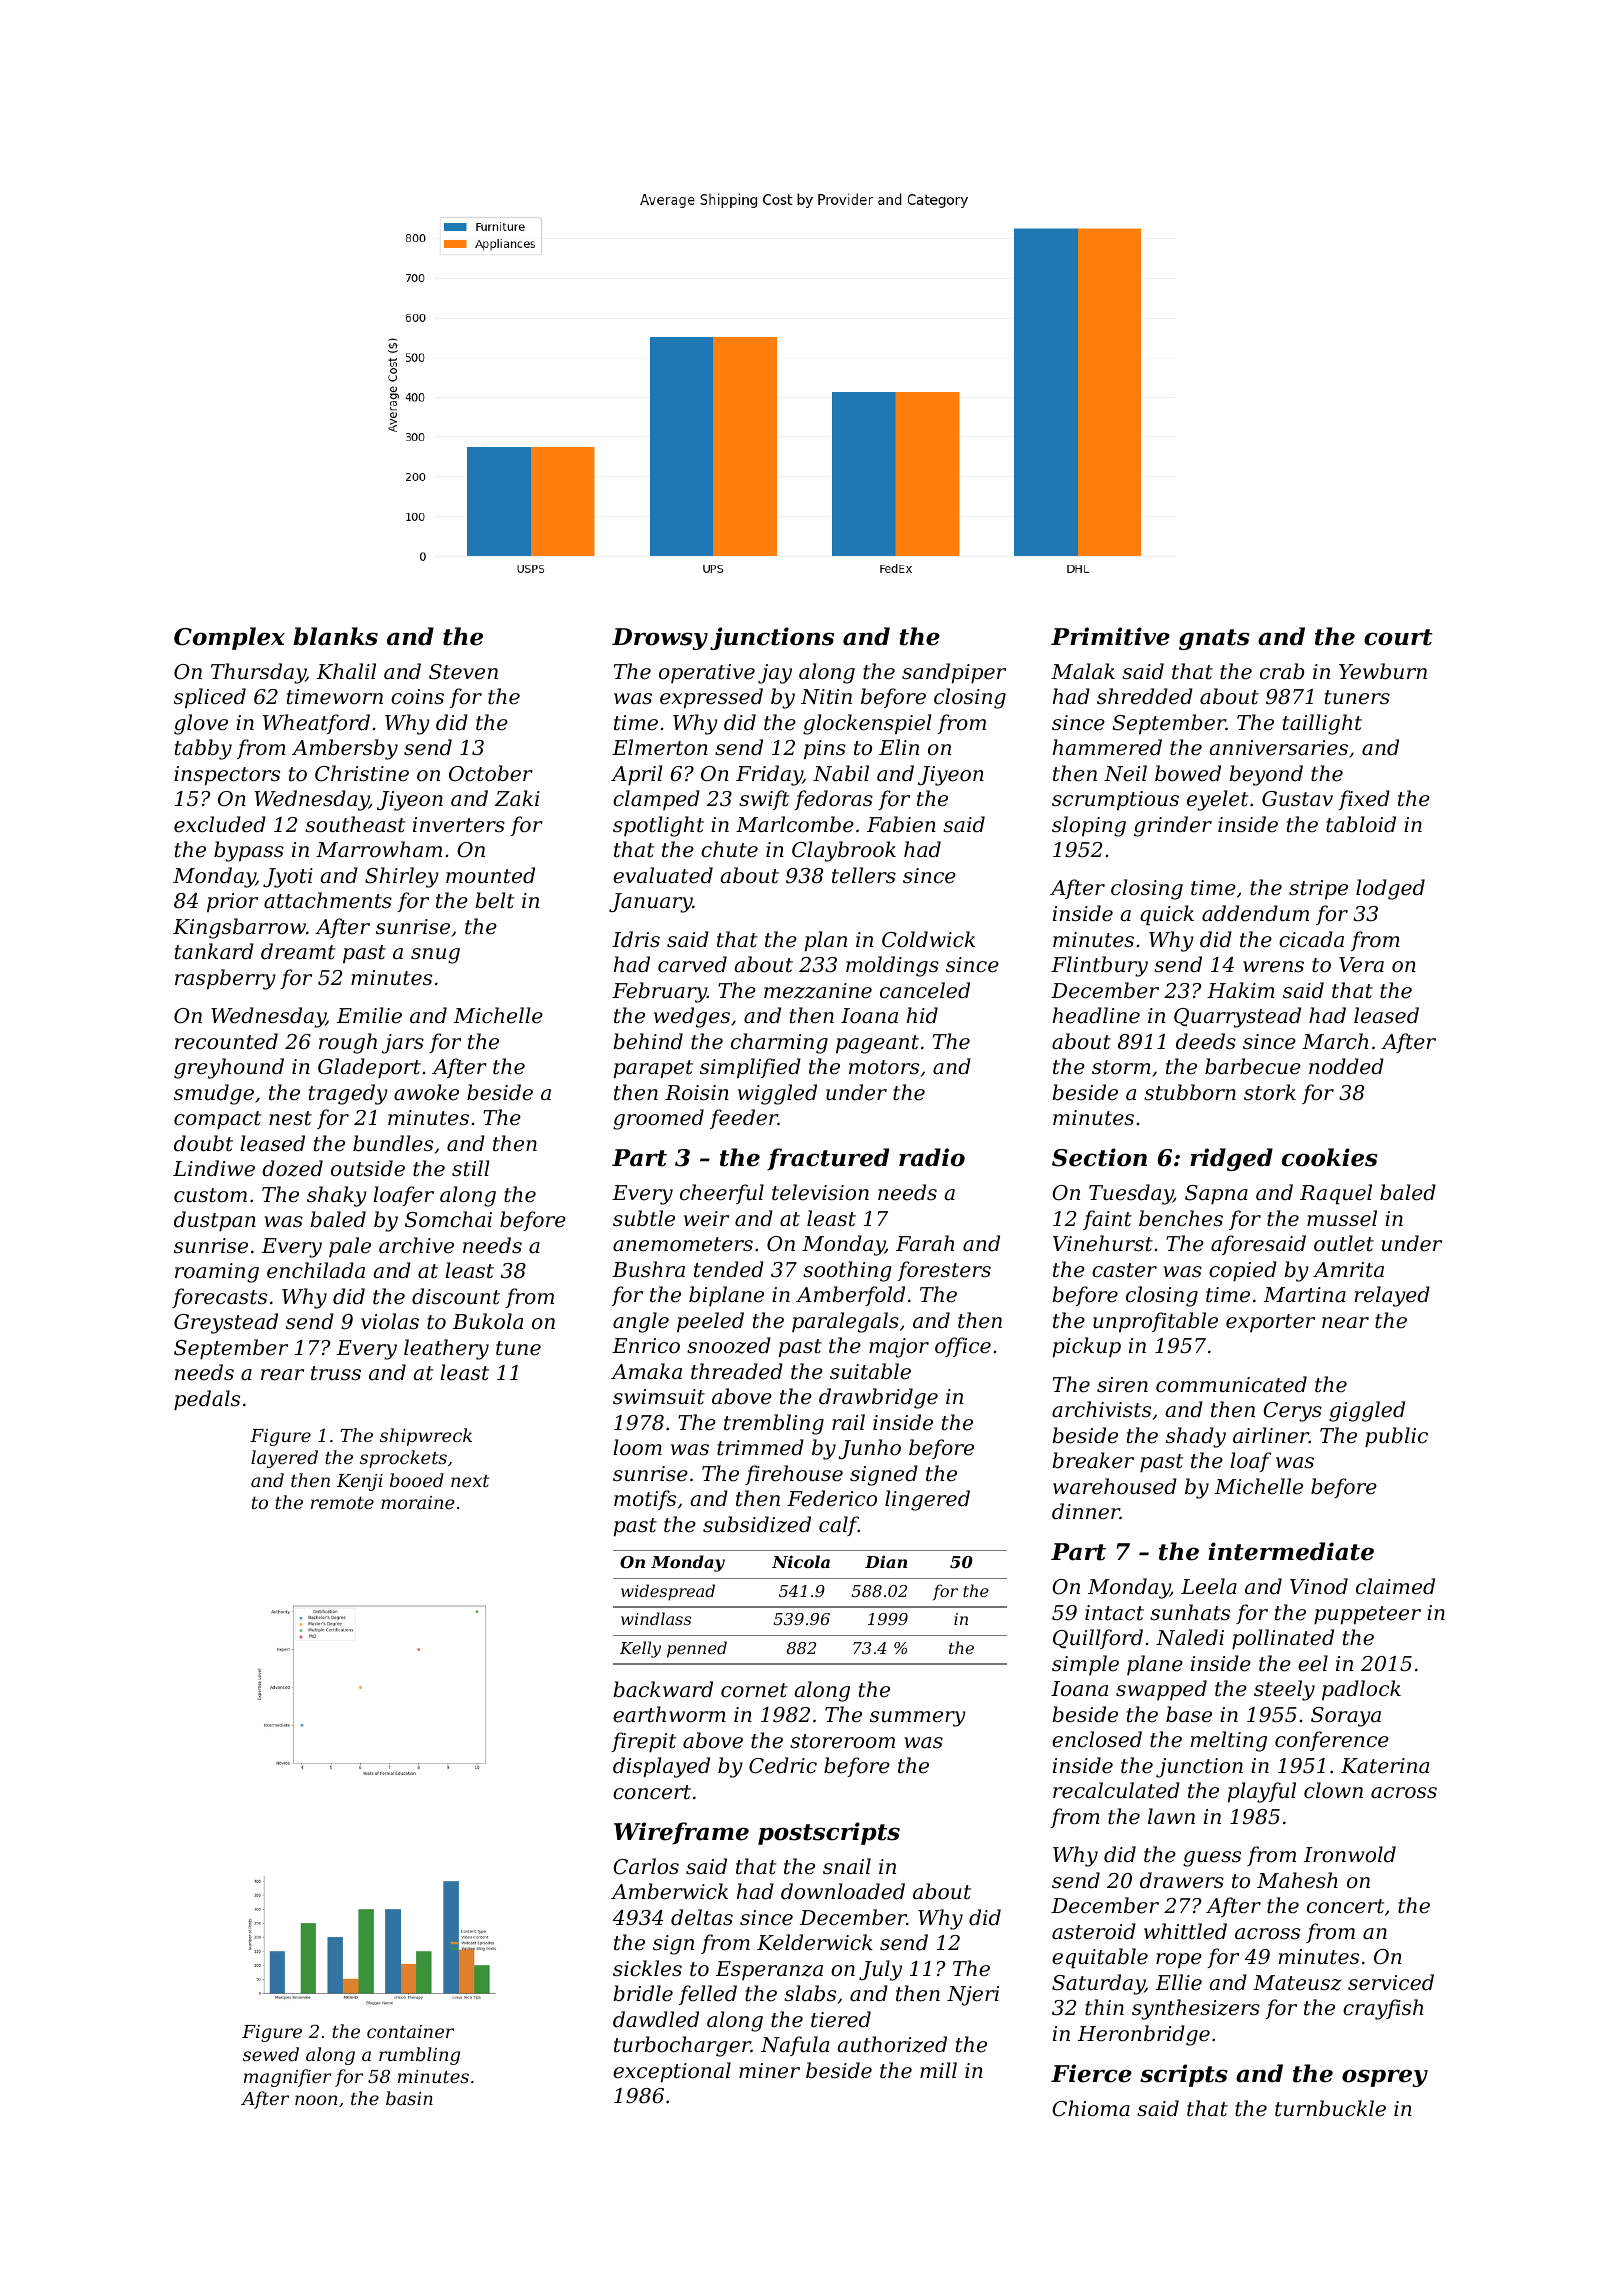  What do you see at coordinates (463, 672) in the screenshot?
I see `Steven` at bounding box center [463, 672].
